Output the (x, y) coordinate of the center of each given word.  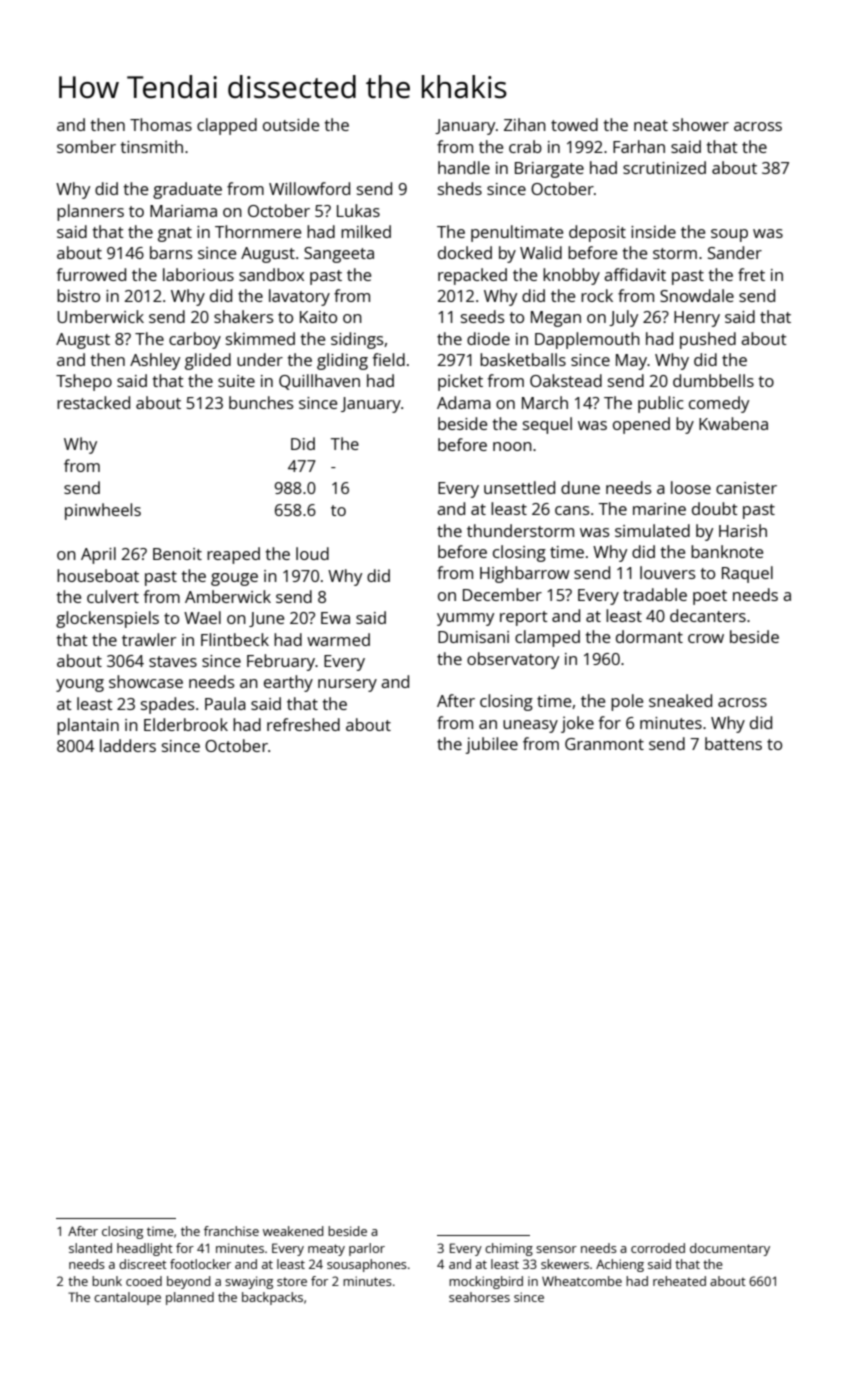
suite (236, 381)
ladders (128, 745)
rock (597, 295)
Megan (556, 319)
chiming (509, 1249)
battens (733, 743)
